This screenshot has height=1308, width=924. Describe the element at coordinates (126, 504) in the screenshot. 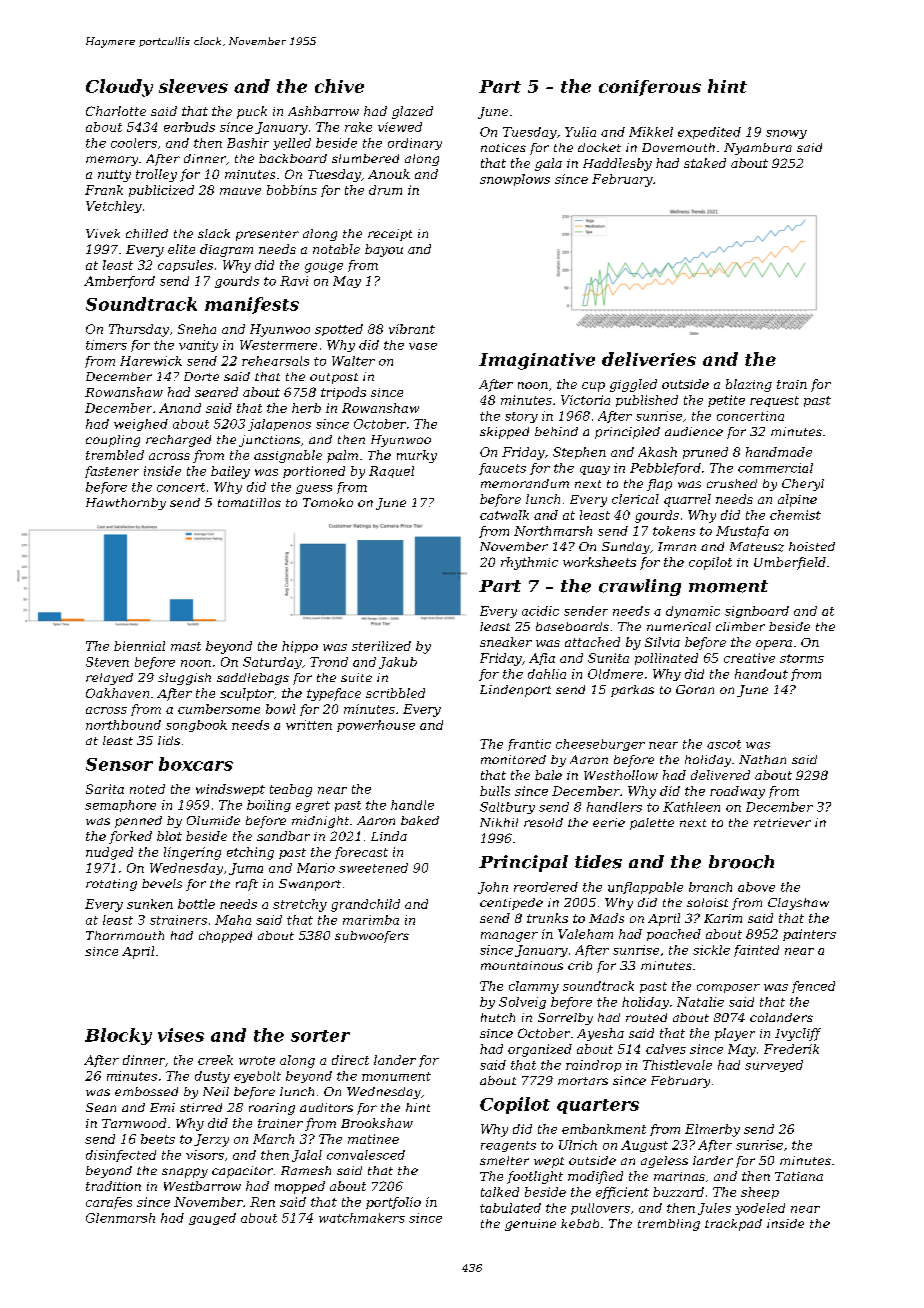

I see `Hawthornby` at that location.
